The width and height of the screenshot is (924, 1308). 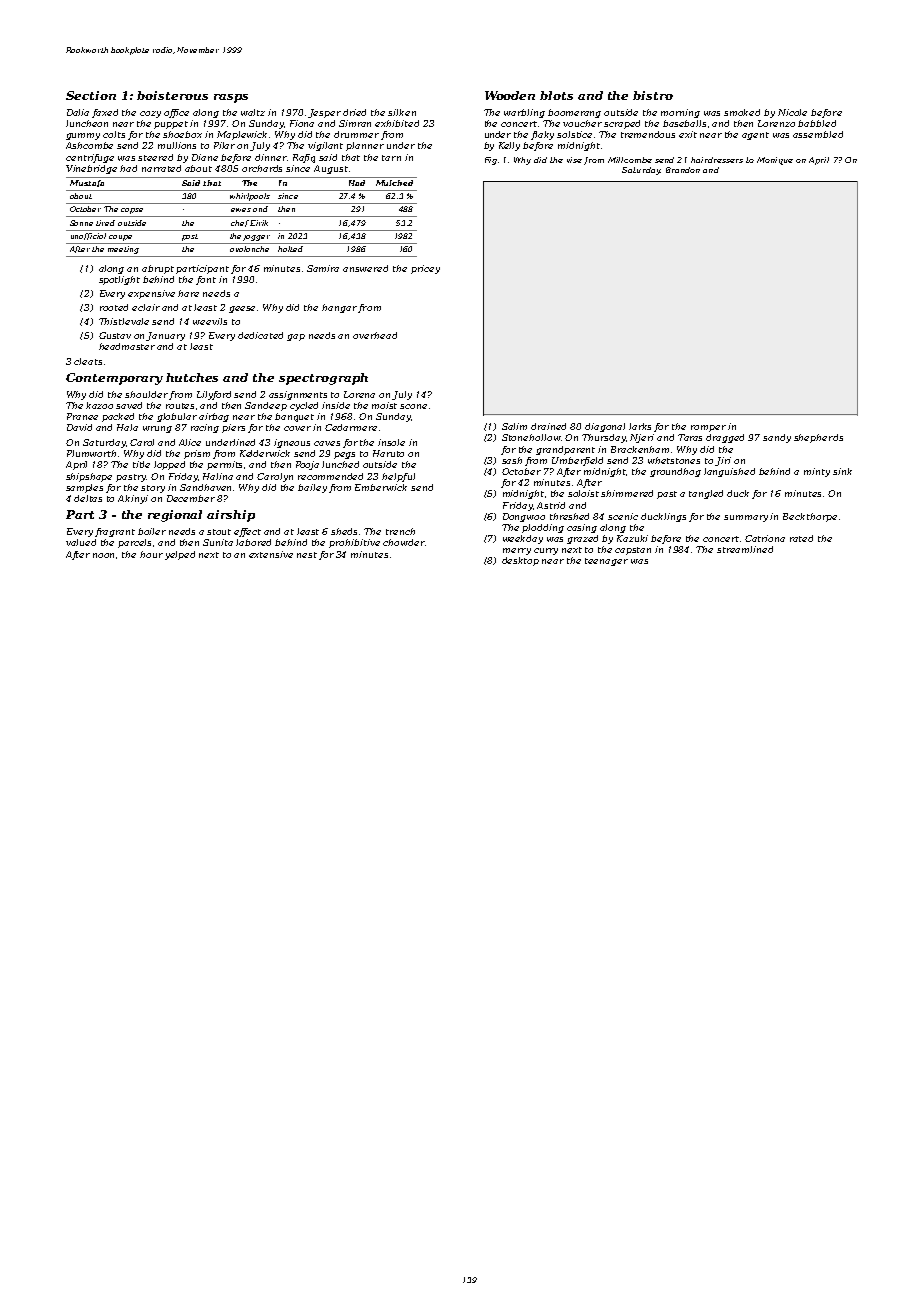 I want to click on babbled, so click(x=817, y=123).
